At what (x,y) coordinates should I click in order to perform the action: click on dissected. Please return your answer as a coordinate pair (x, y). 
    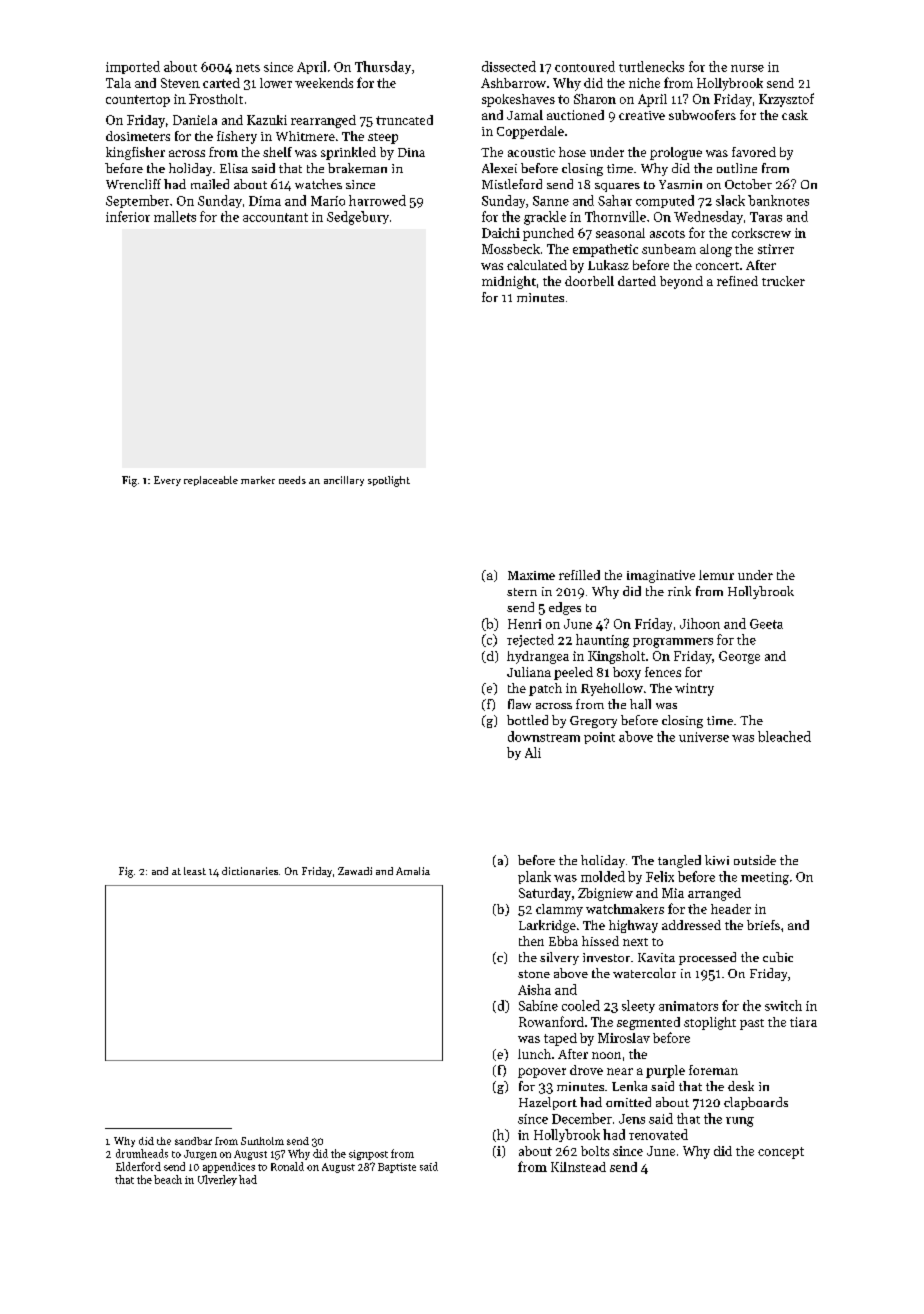
    Looking at the image, I should click on (509, 66).
